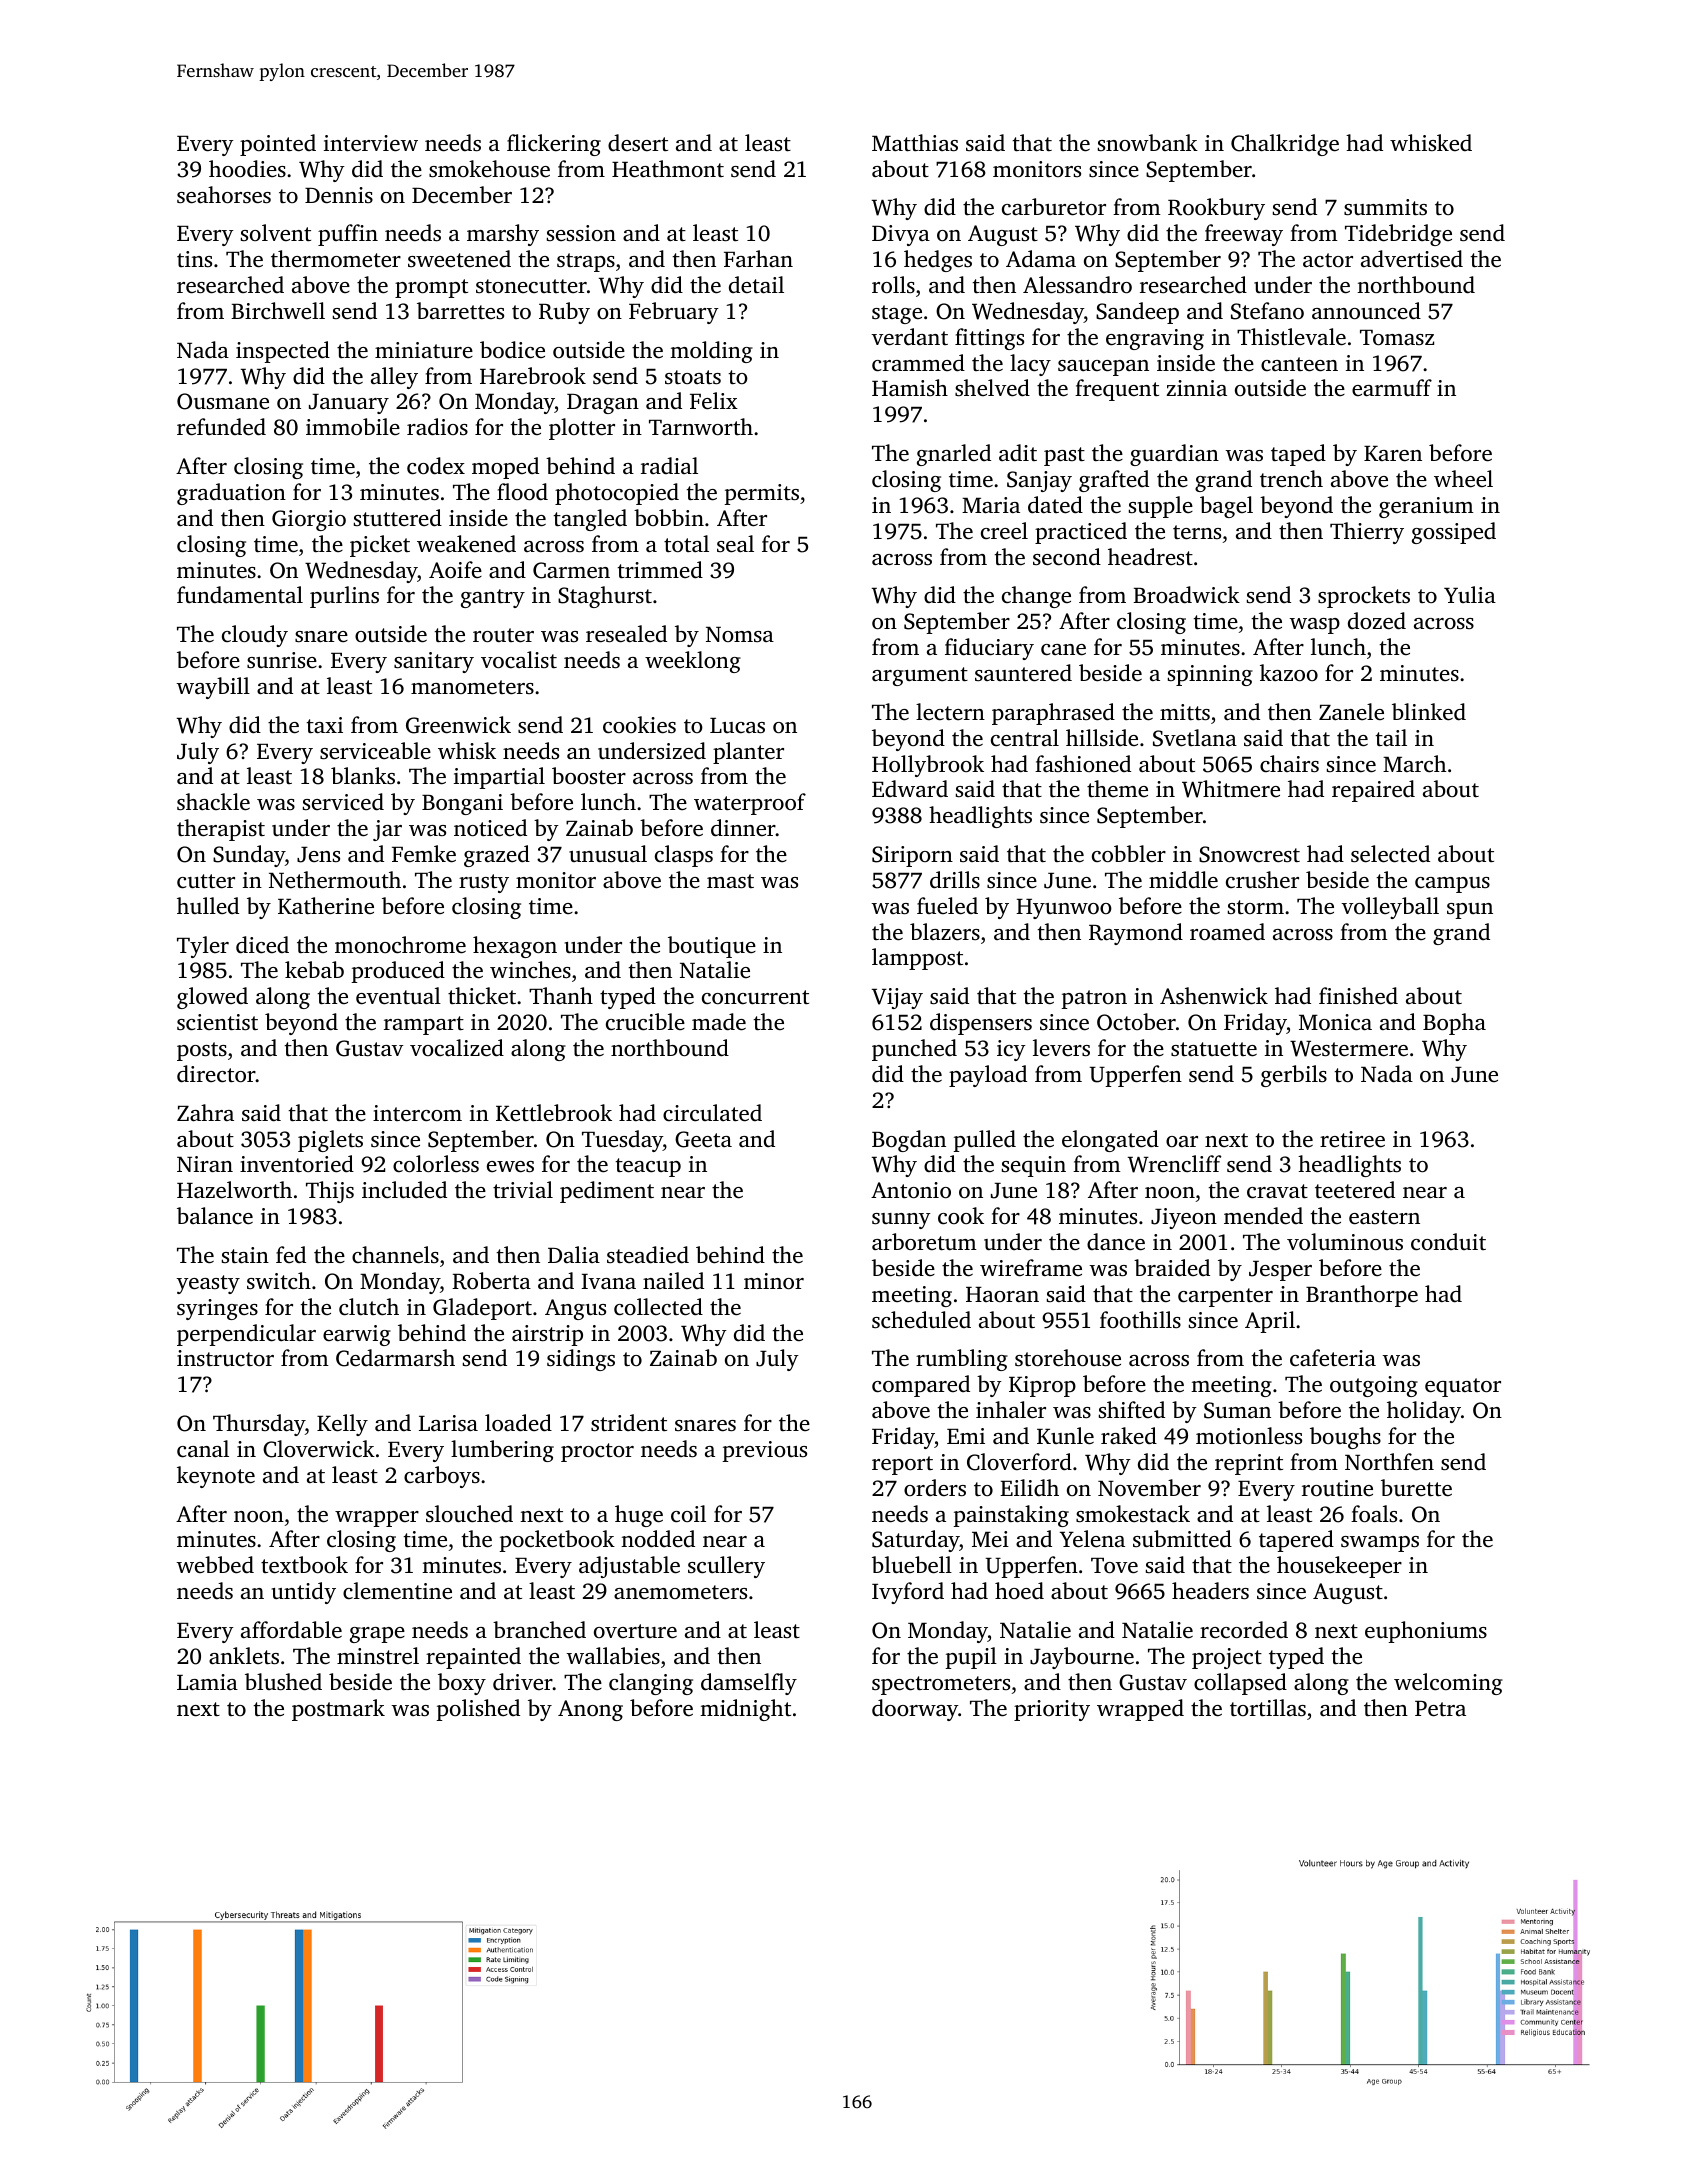  Describe the element at coordinates (915, 142) in the document. I see `Matthias` at that location.
